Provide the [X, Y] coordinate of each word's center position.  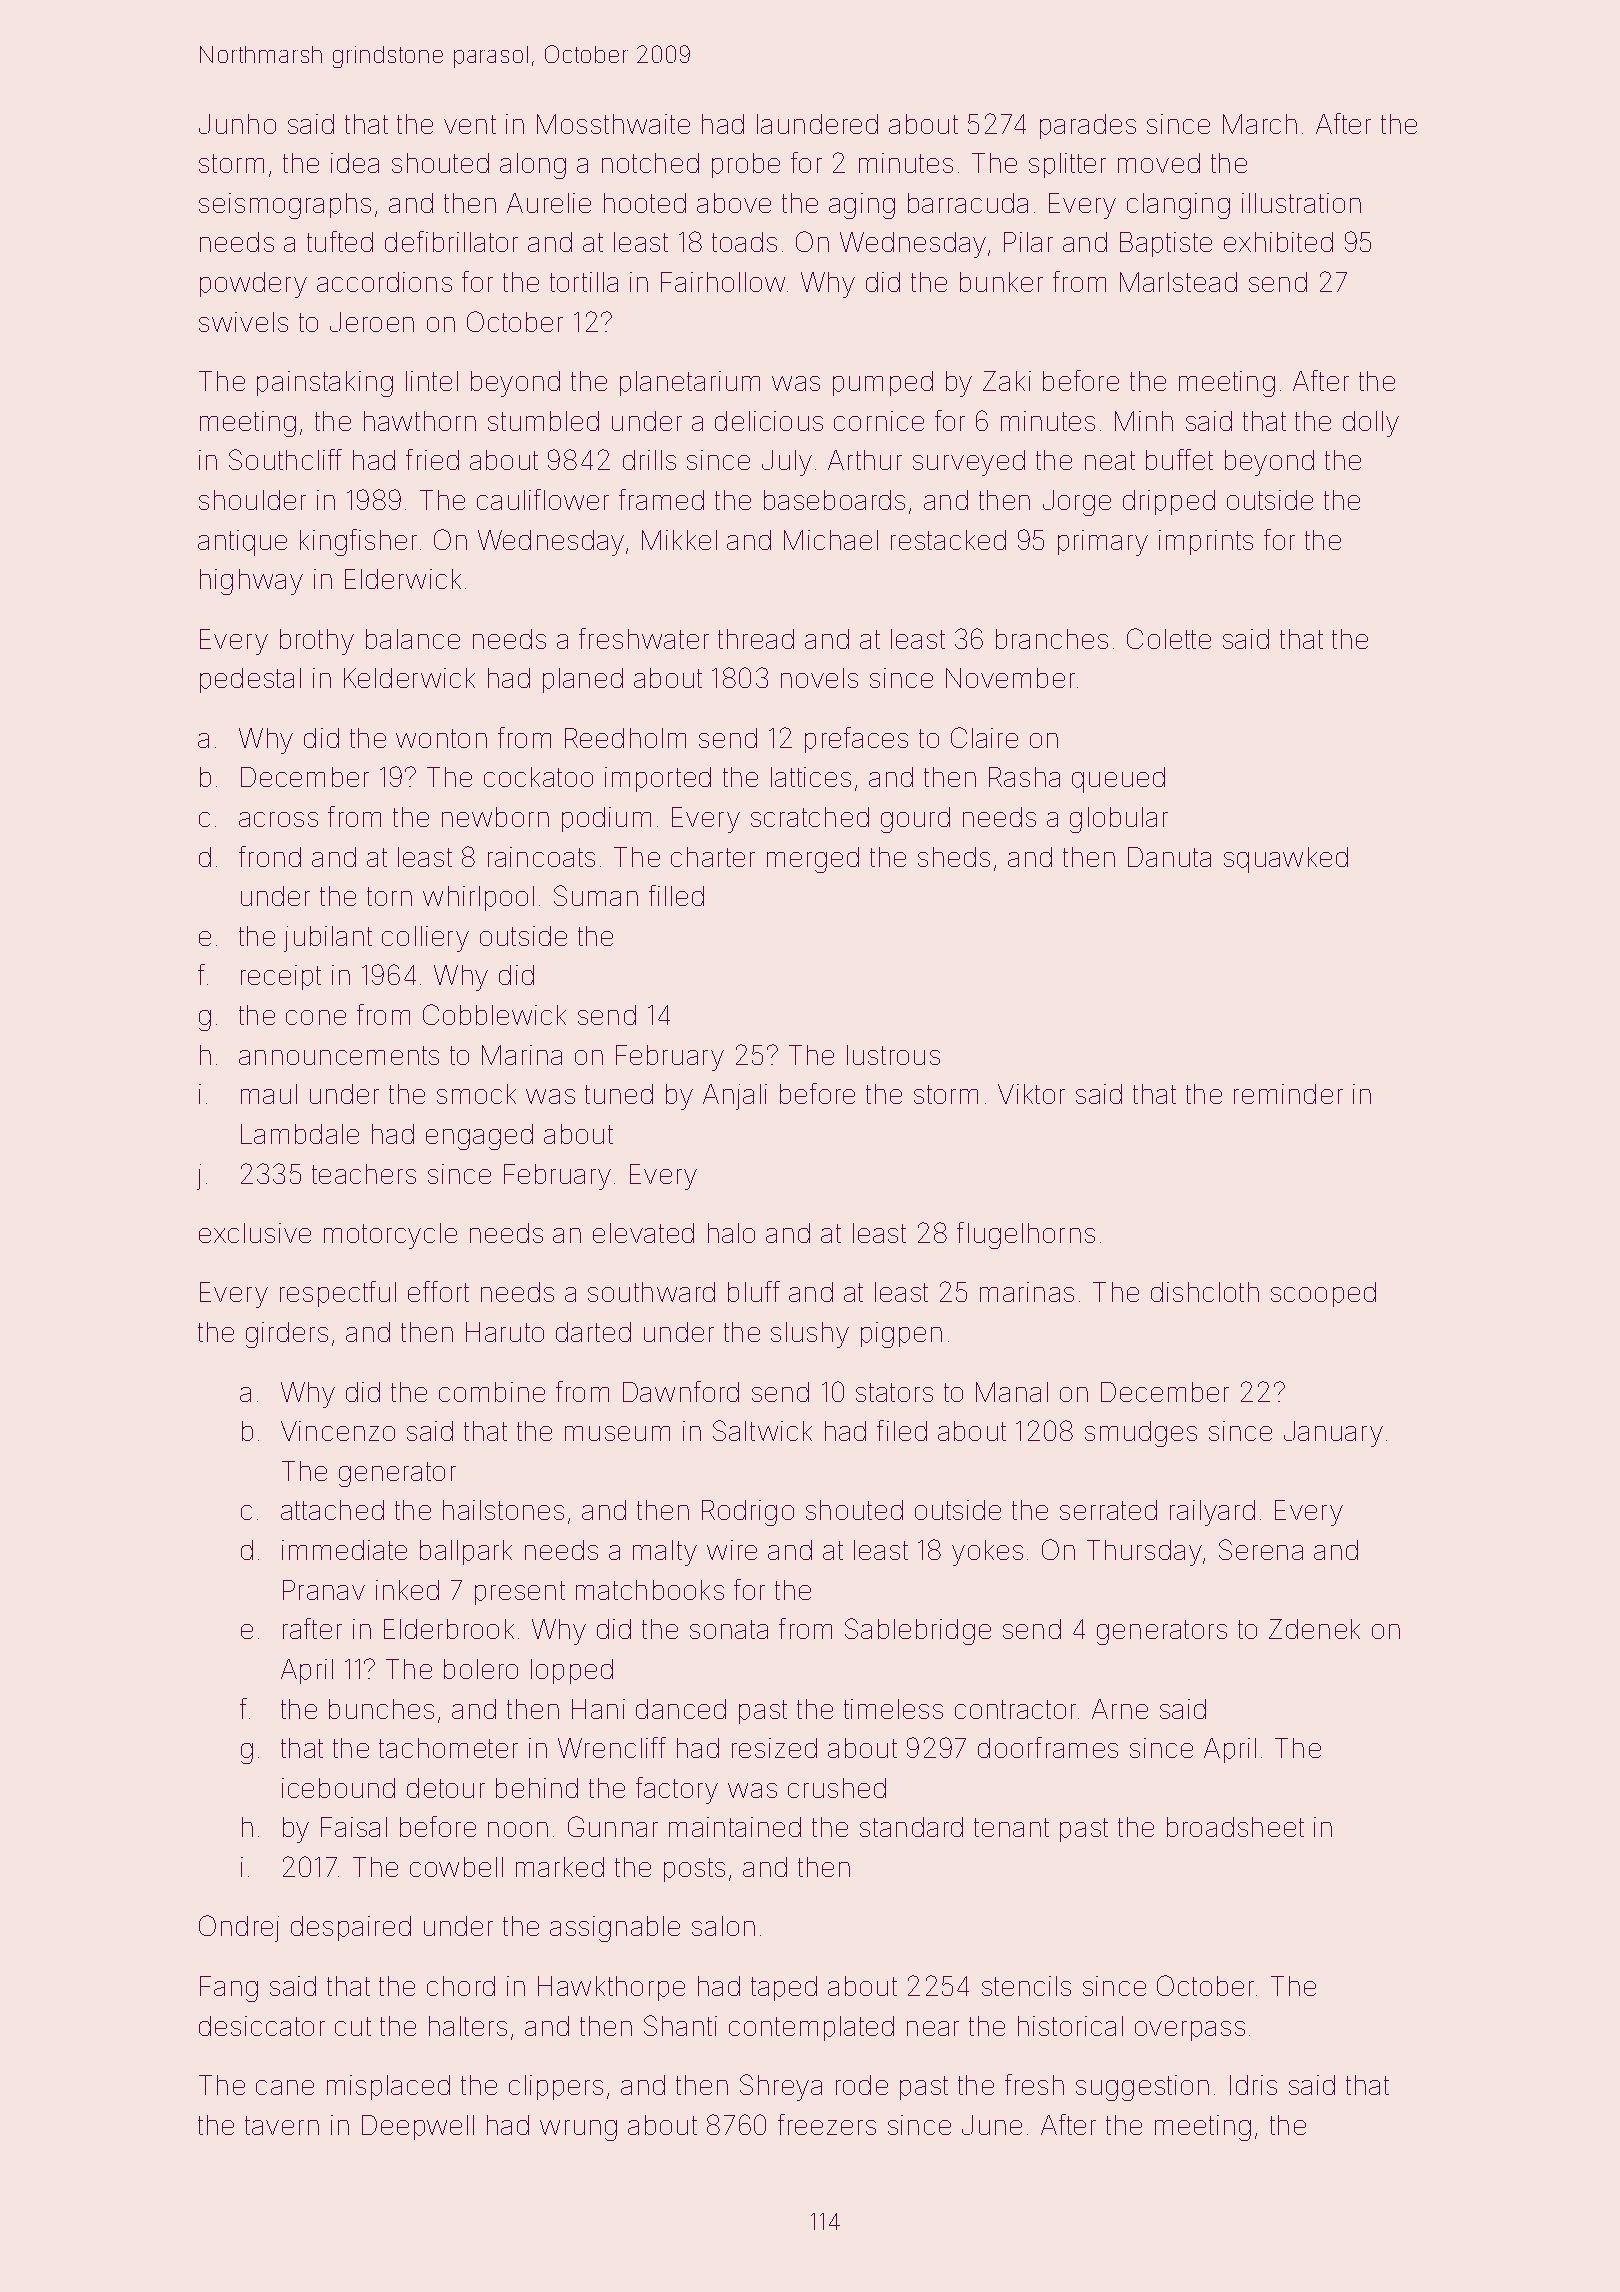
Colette [1169, 638]
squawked [1286, 860]
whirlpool [478, 898]
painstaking [325, 384]
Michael [831, 540]
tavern [282, 2125]
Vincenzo [338, 1431]
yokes [987, 1553]
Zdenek [1314, 1629]
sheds [954, 857]
